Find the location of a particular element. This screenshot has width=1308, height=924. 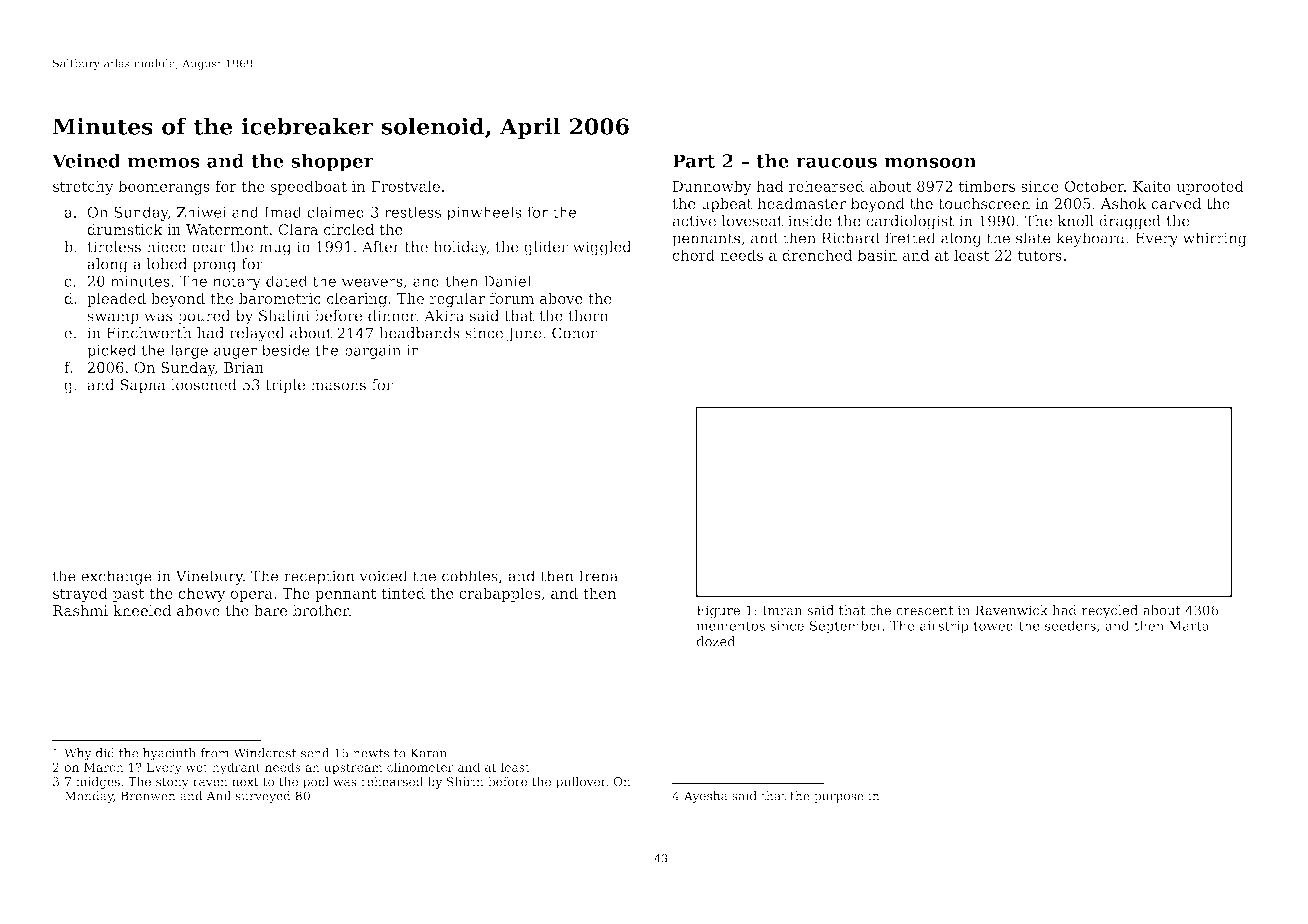

crabapples is located at coordinates (500, 594).
